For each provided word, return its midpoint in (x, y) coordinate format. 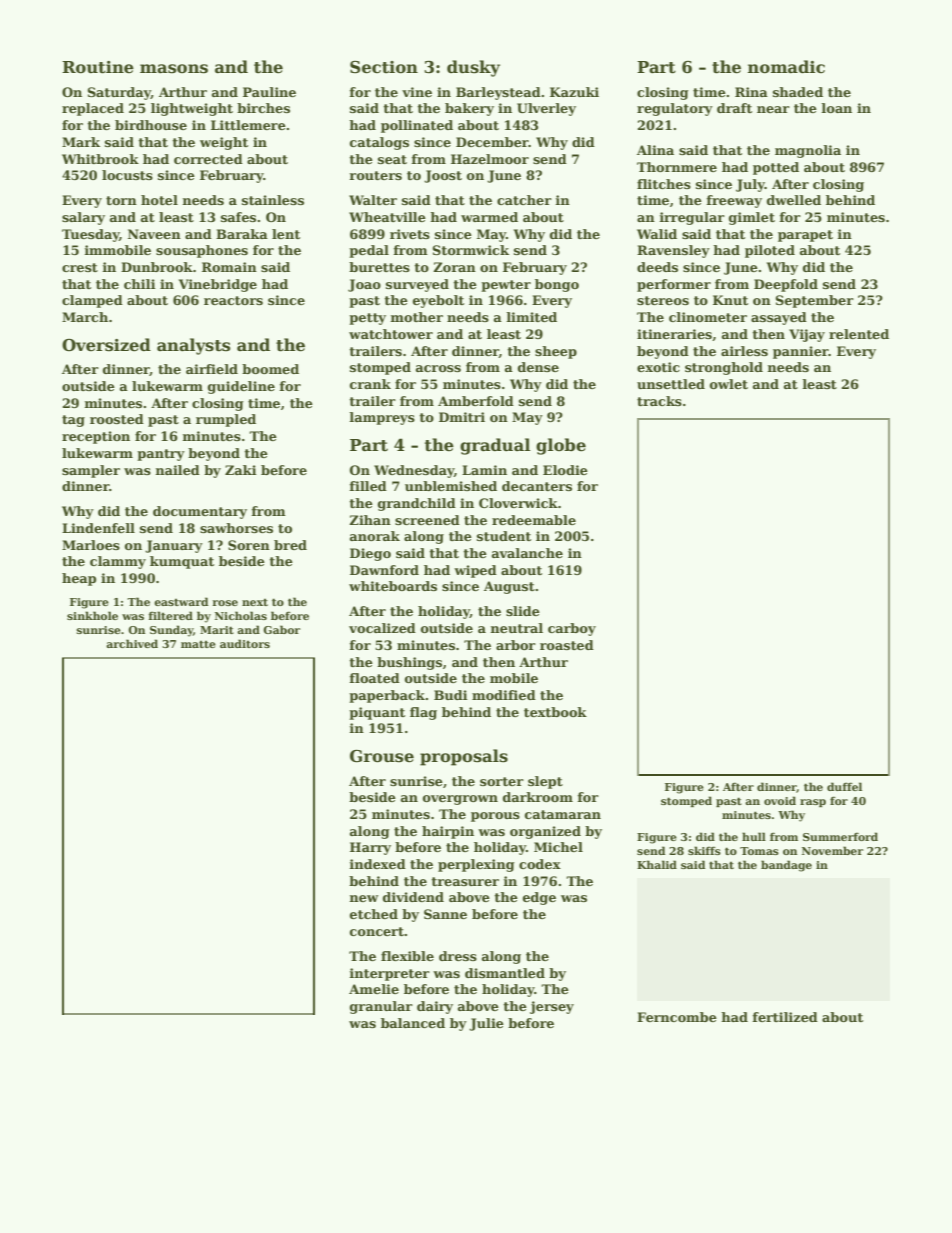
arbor (516, 645)
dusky (473, 68)
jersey (552, 1007)
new (363, 898)
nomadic (786, 67)
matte (198, 644)
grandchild (417, 504)
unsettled (671, 384)
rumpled (226, 420)
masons (174, 69)
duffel (844, 786)
